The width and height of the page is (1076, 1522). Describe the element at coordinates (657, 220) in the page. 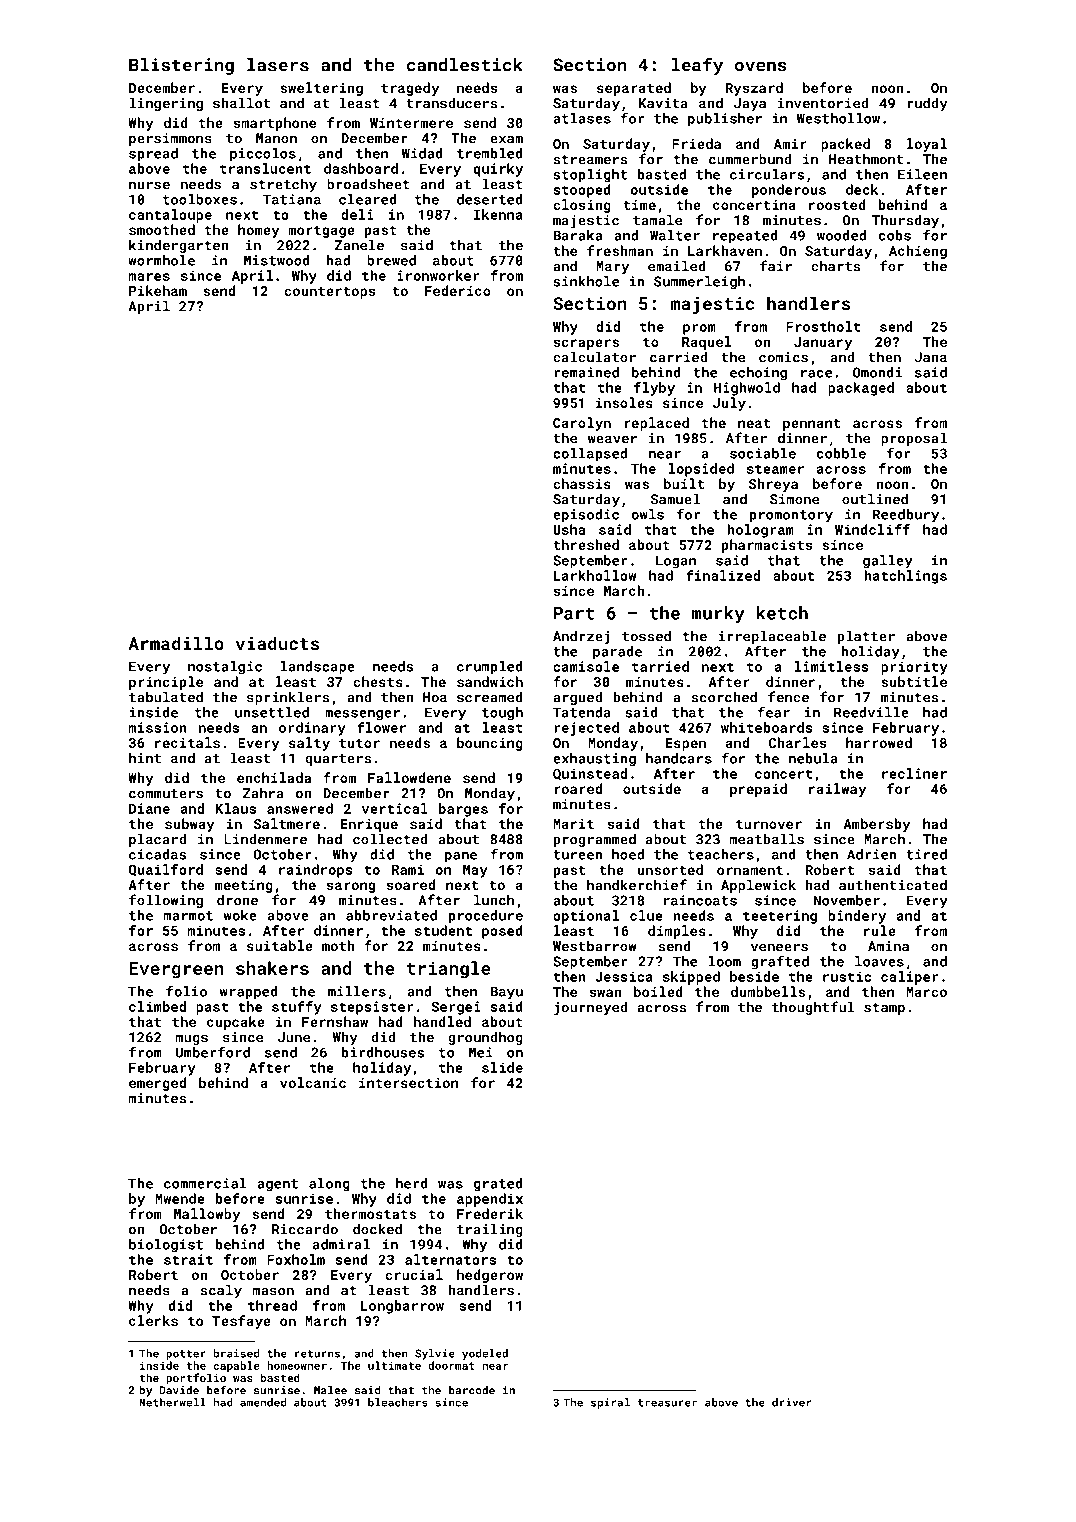

I see `tamale` at that location.
